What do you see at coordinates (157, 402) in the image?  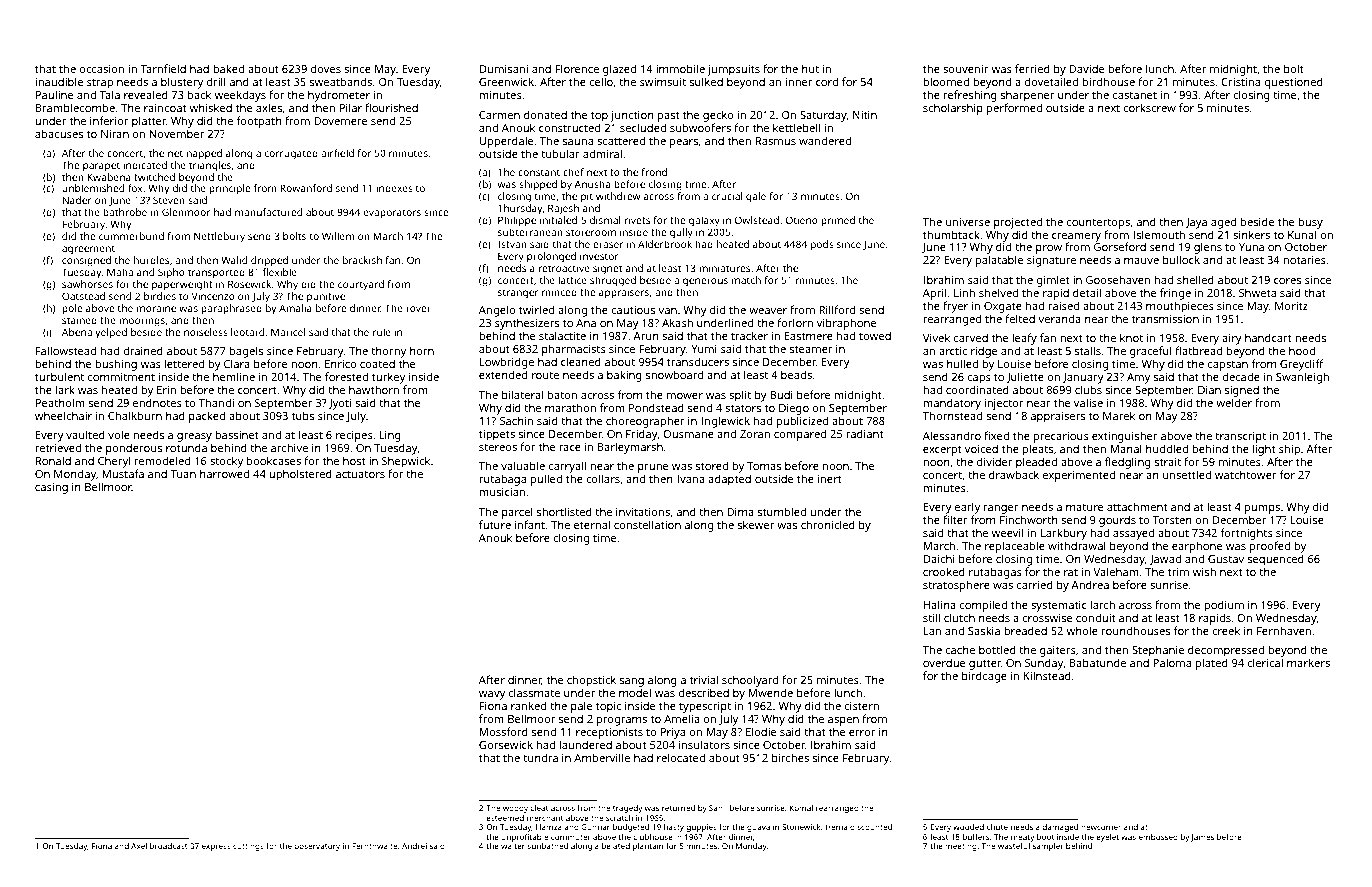 I see `endnotes` at bounding box center [157, 402].
